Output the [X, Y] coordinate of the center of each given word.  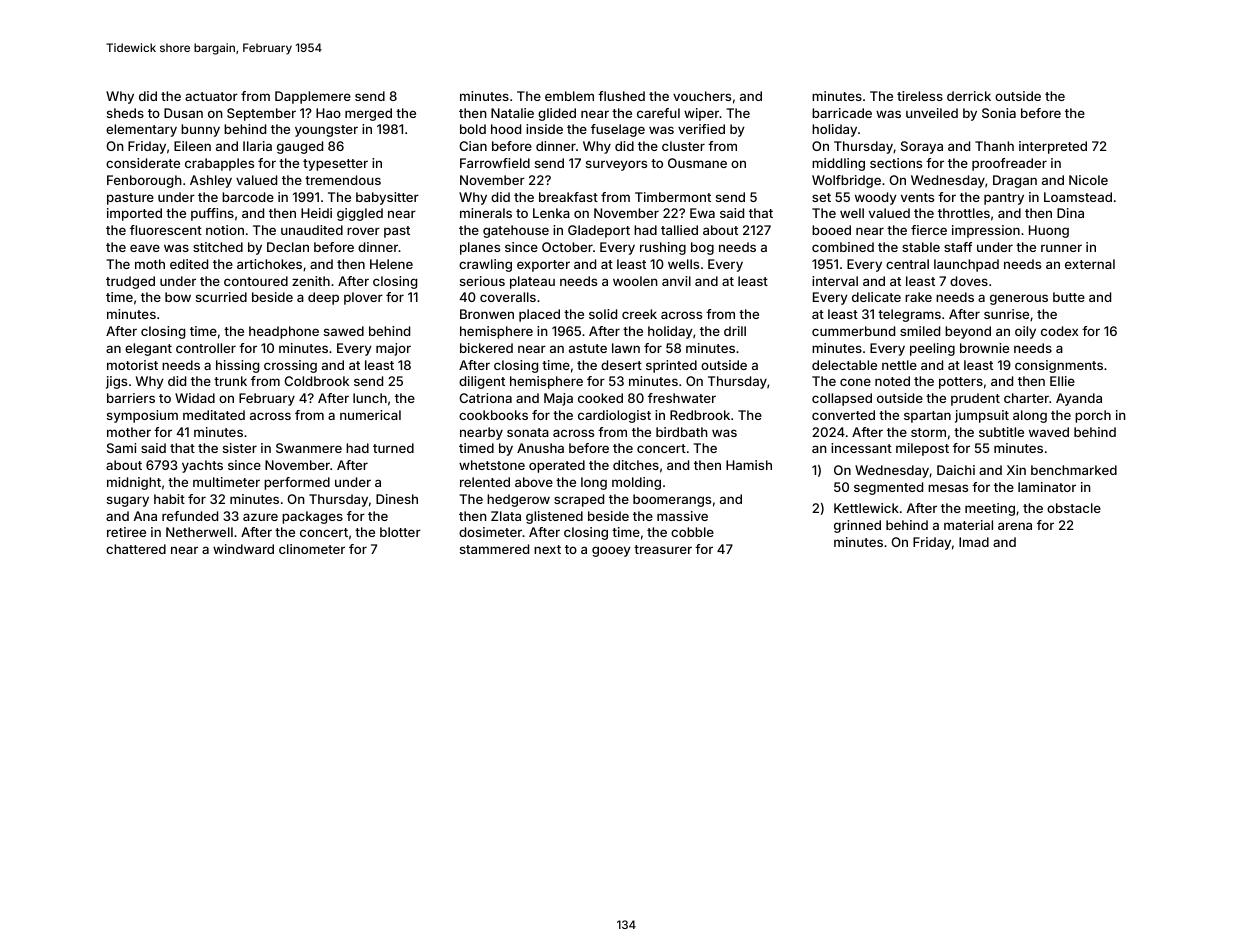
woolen [635, 281]
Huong [1049, 231]
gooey [611, 551]
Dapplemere [313, 97]
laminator [1047, 487]
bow [178, 297]
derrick [969, 96]
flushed [621, 96]
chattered [136, 549]
